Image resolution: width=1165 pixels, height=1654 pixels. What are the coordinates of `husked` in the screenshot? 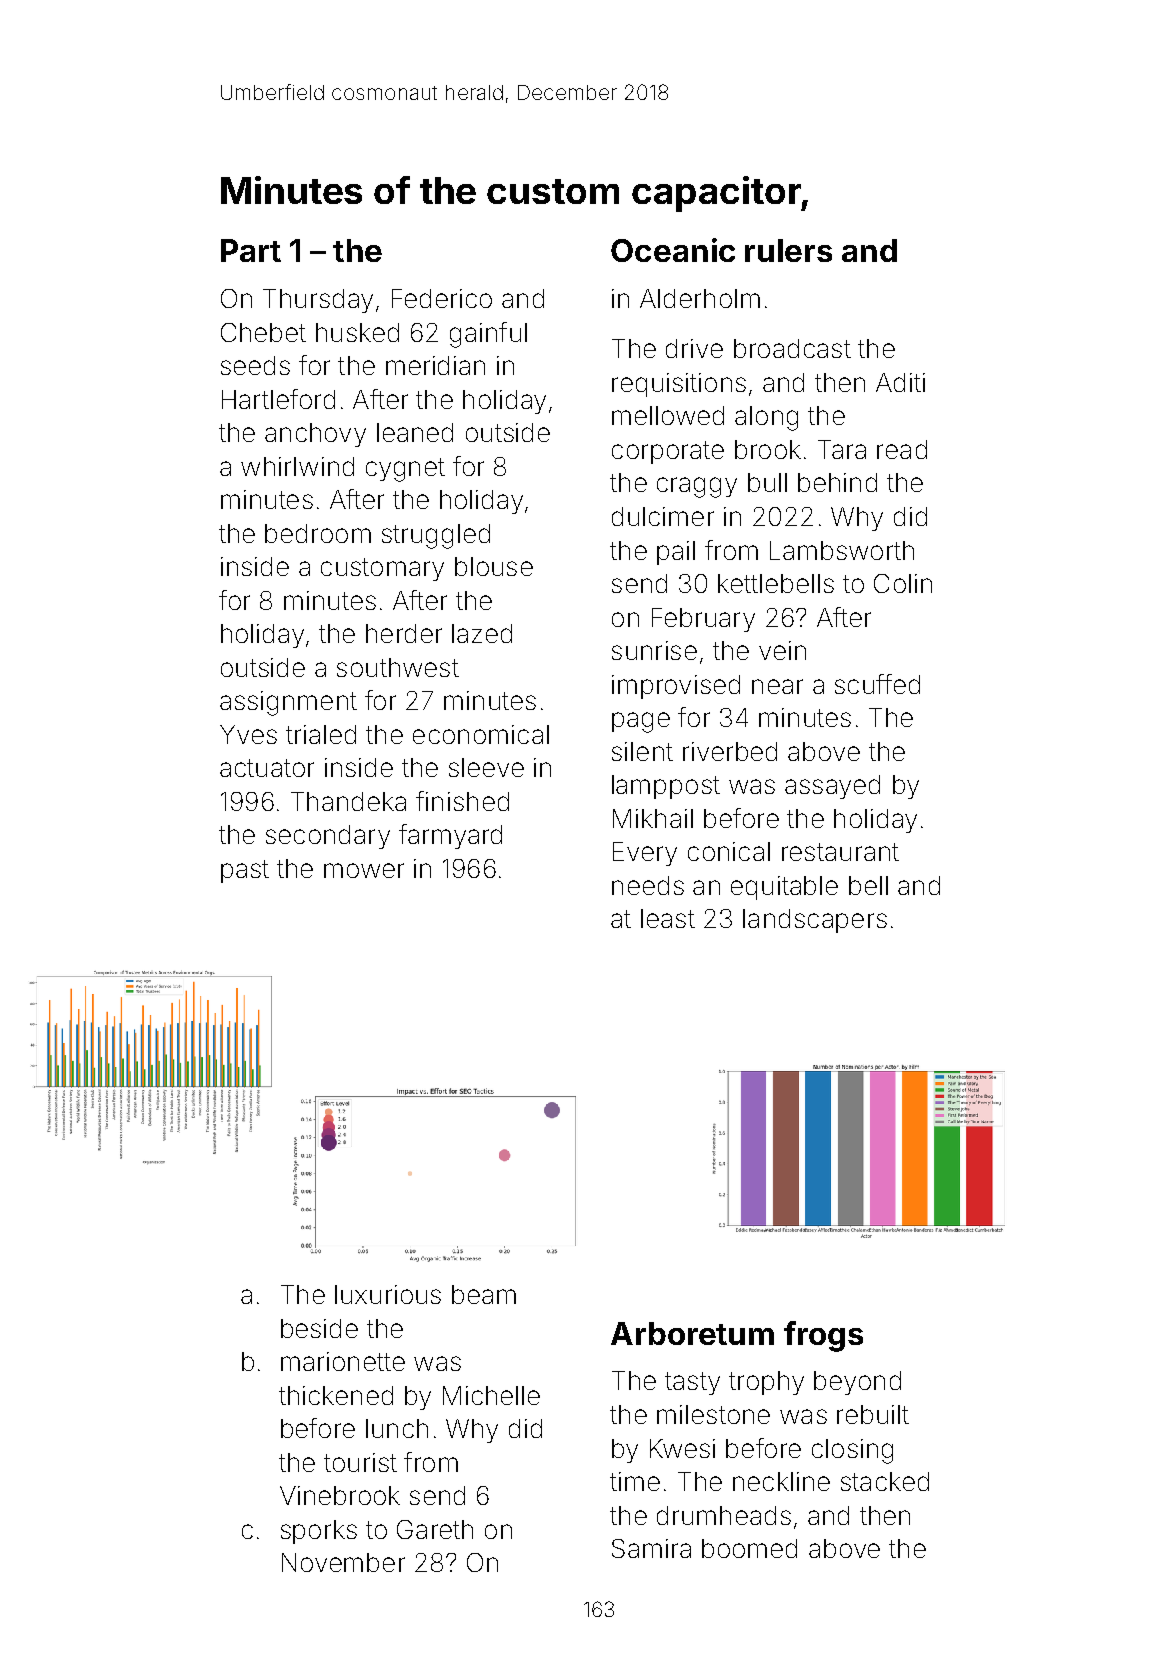 It's located at (357, 332).
